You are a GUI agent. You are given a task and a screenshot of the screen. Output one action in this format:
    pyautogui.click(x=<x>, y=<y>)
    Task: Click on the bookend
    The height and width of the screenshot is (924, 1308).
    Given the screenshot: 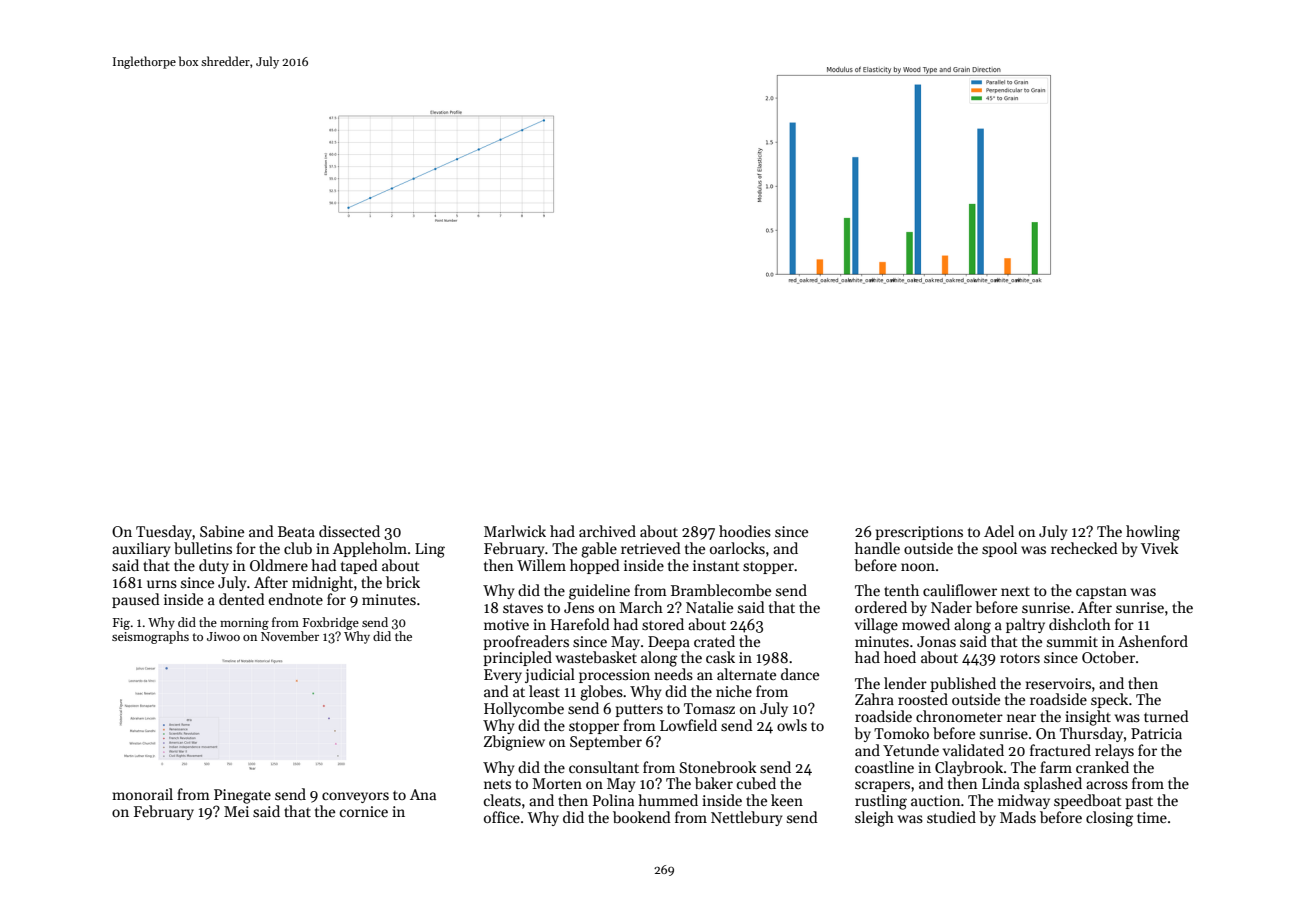 What is the action you would take?
    pyautogui.click(x=642, y=817)
